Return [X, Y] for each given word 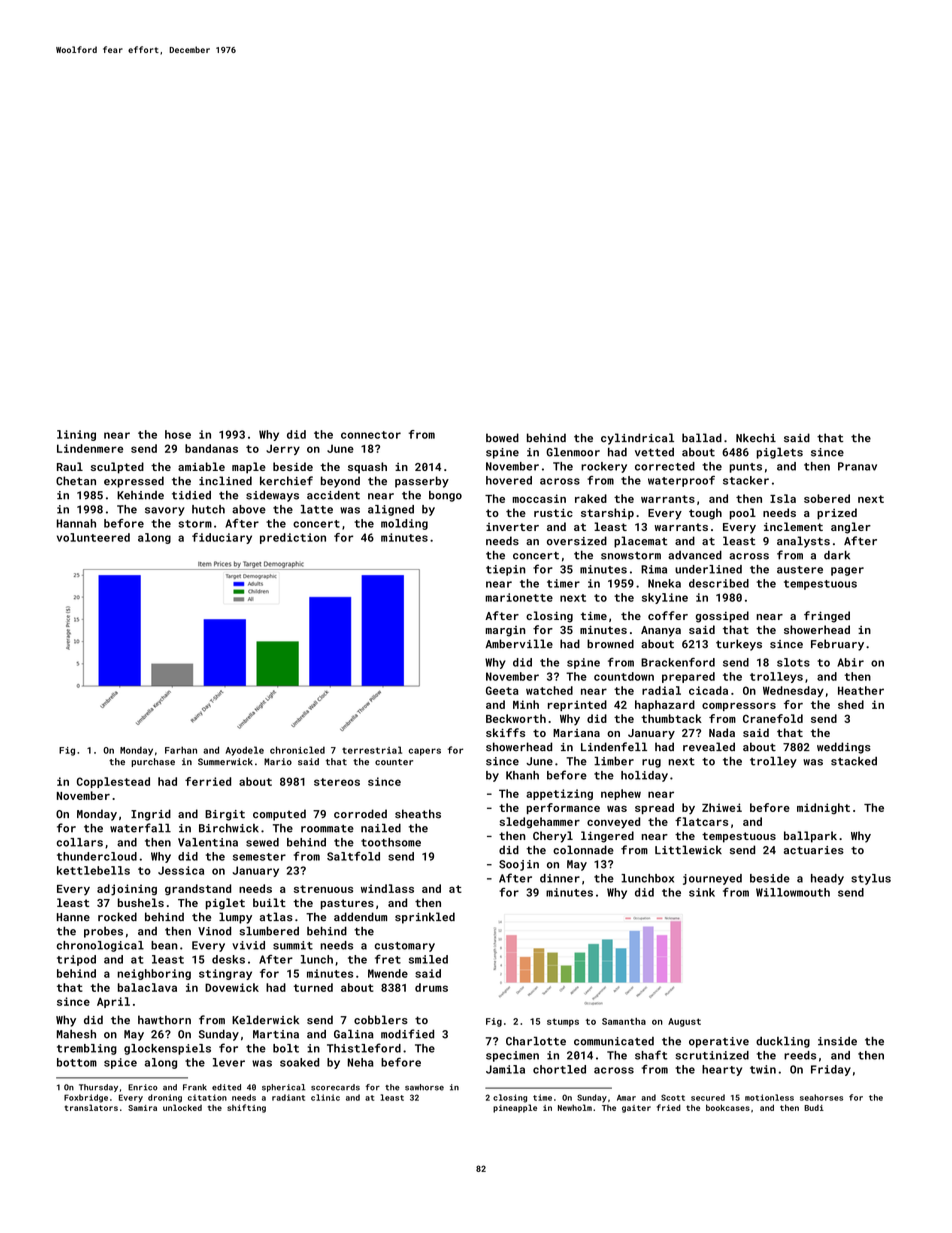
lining [76, 435]
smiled [428, 959]
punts [746, 468]
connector [371, 435]
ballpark [810, 837]
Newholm [575, 1107]
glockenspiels [167, 1049]
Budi [814, 1108]
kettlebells [93, 870]
